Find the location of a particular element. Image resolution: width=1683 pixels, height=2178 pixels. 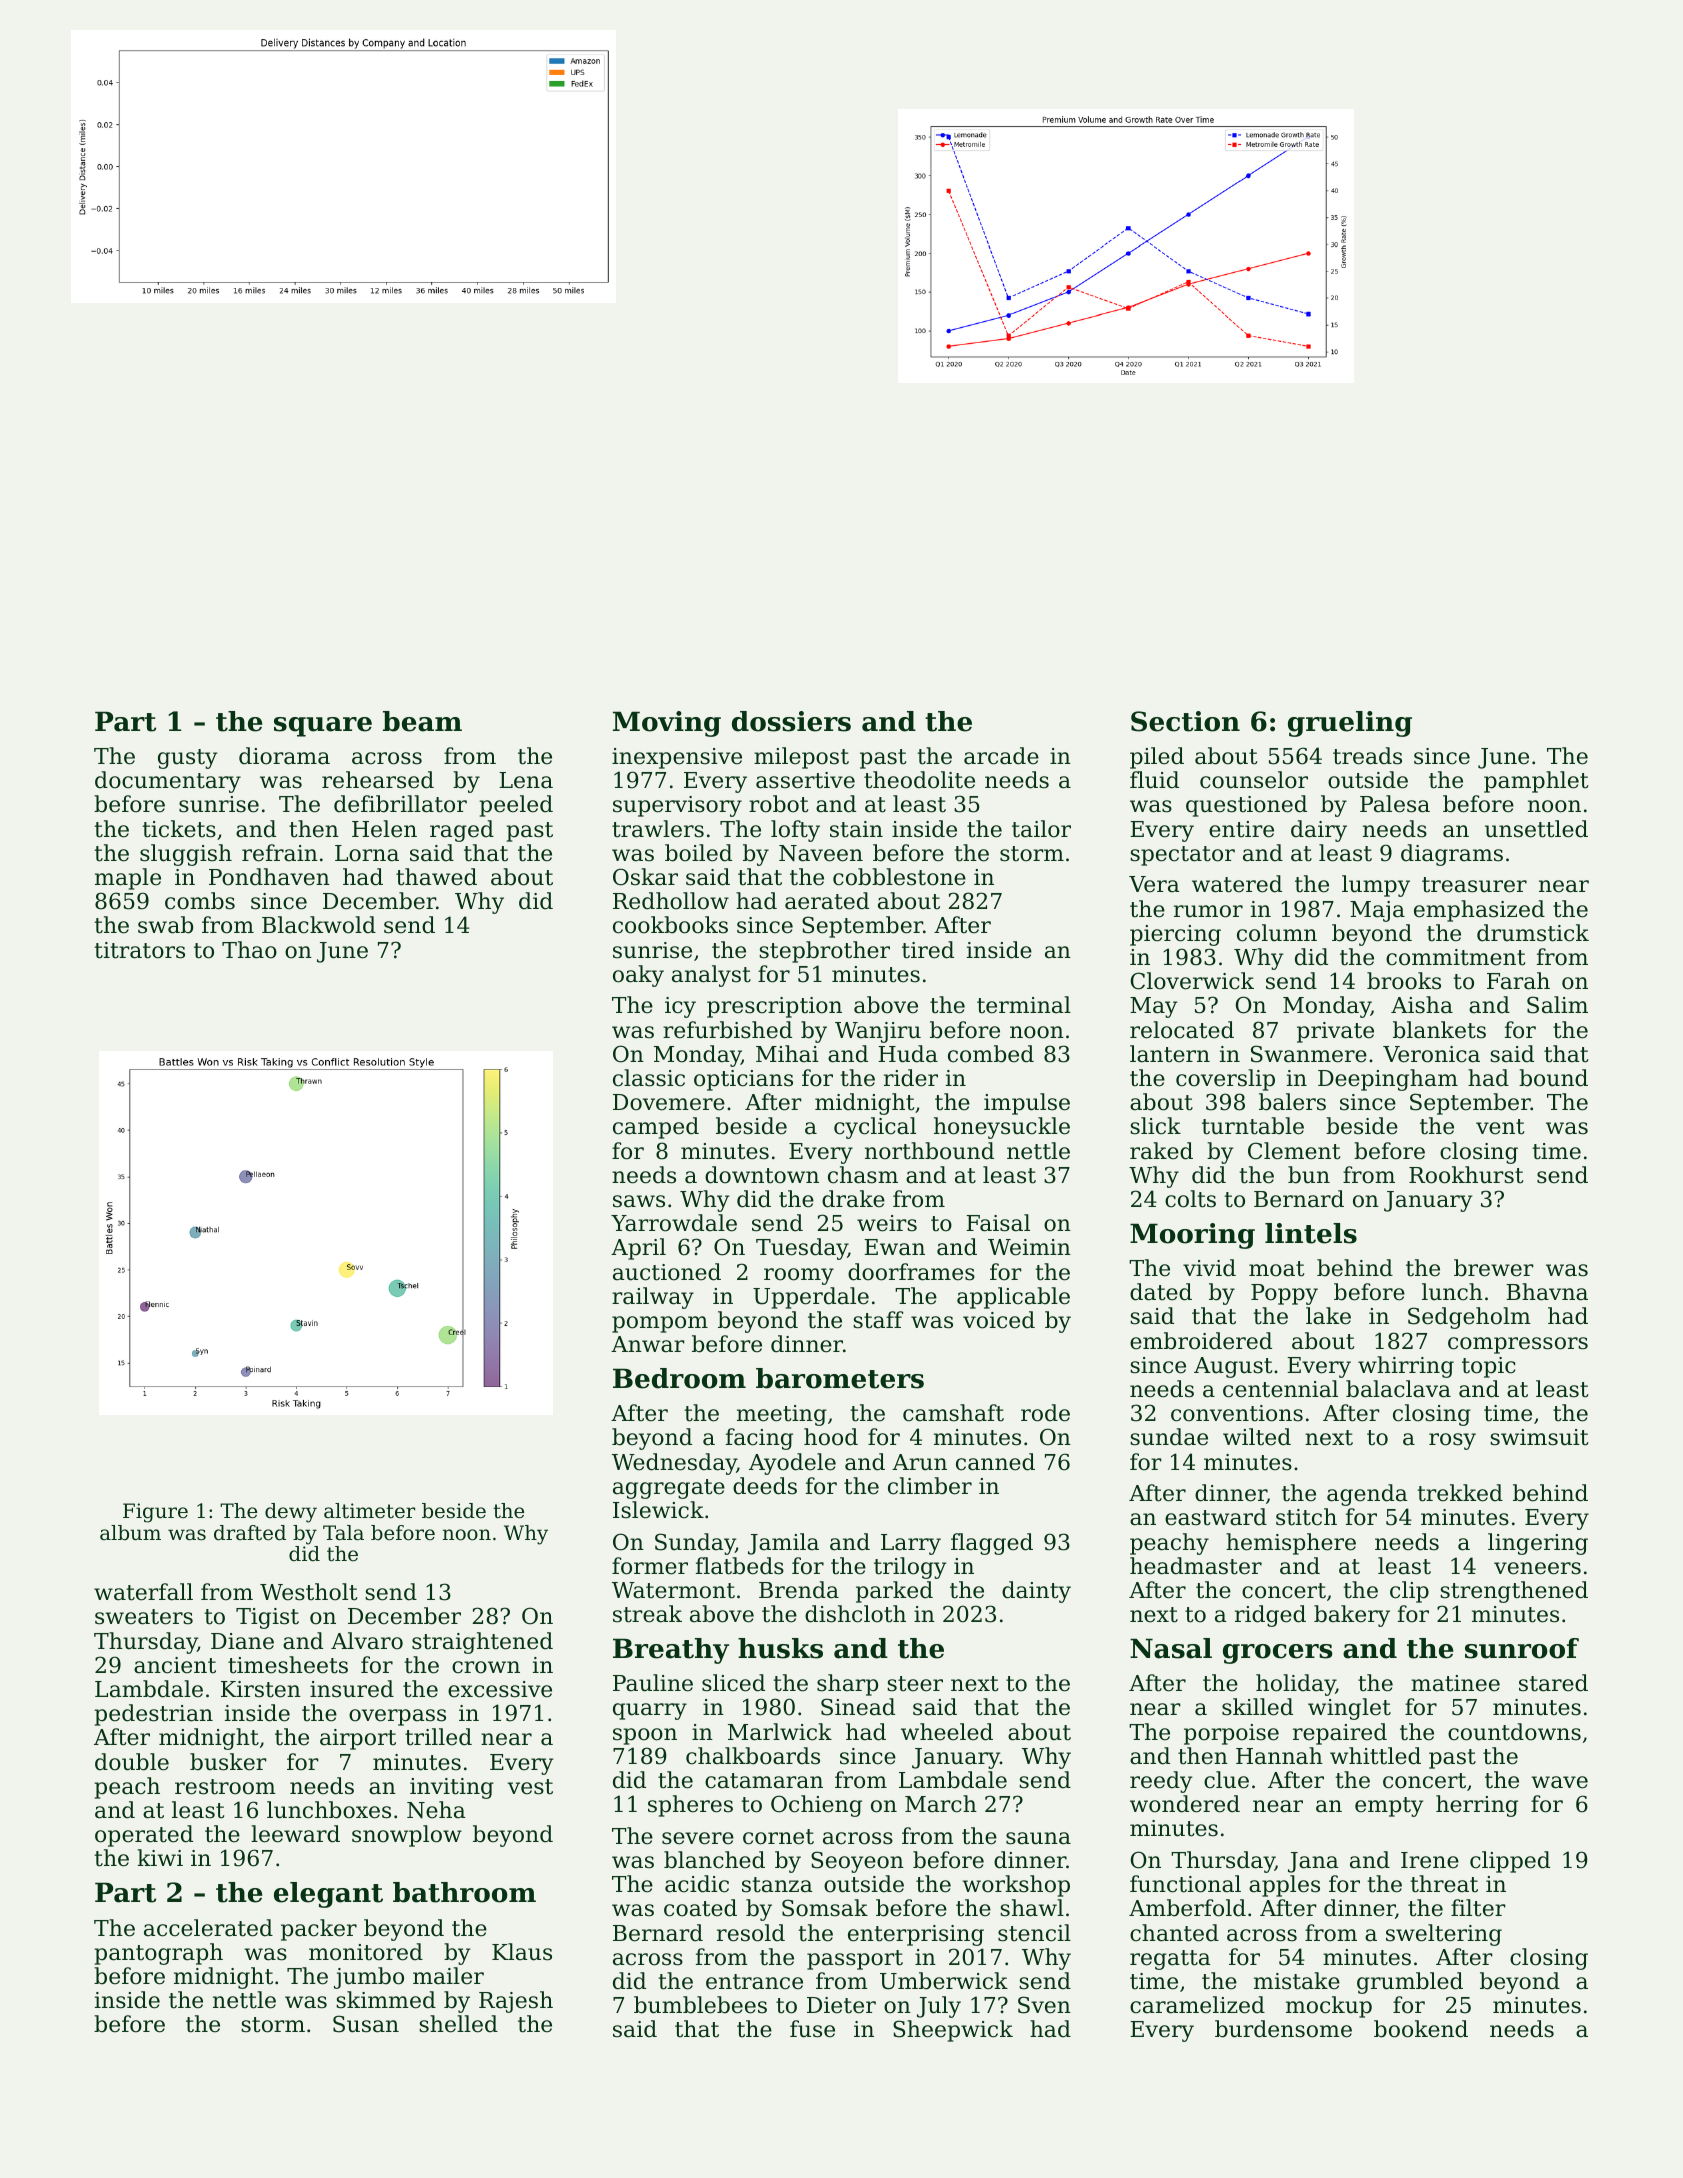

bathroom is located at coordinates (464, 1892).
